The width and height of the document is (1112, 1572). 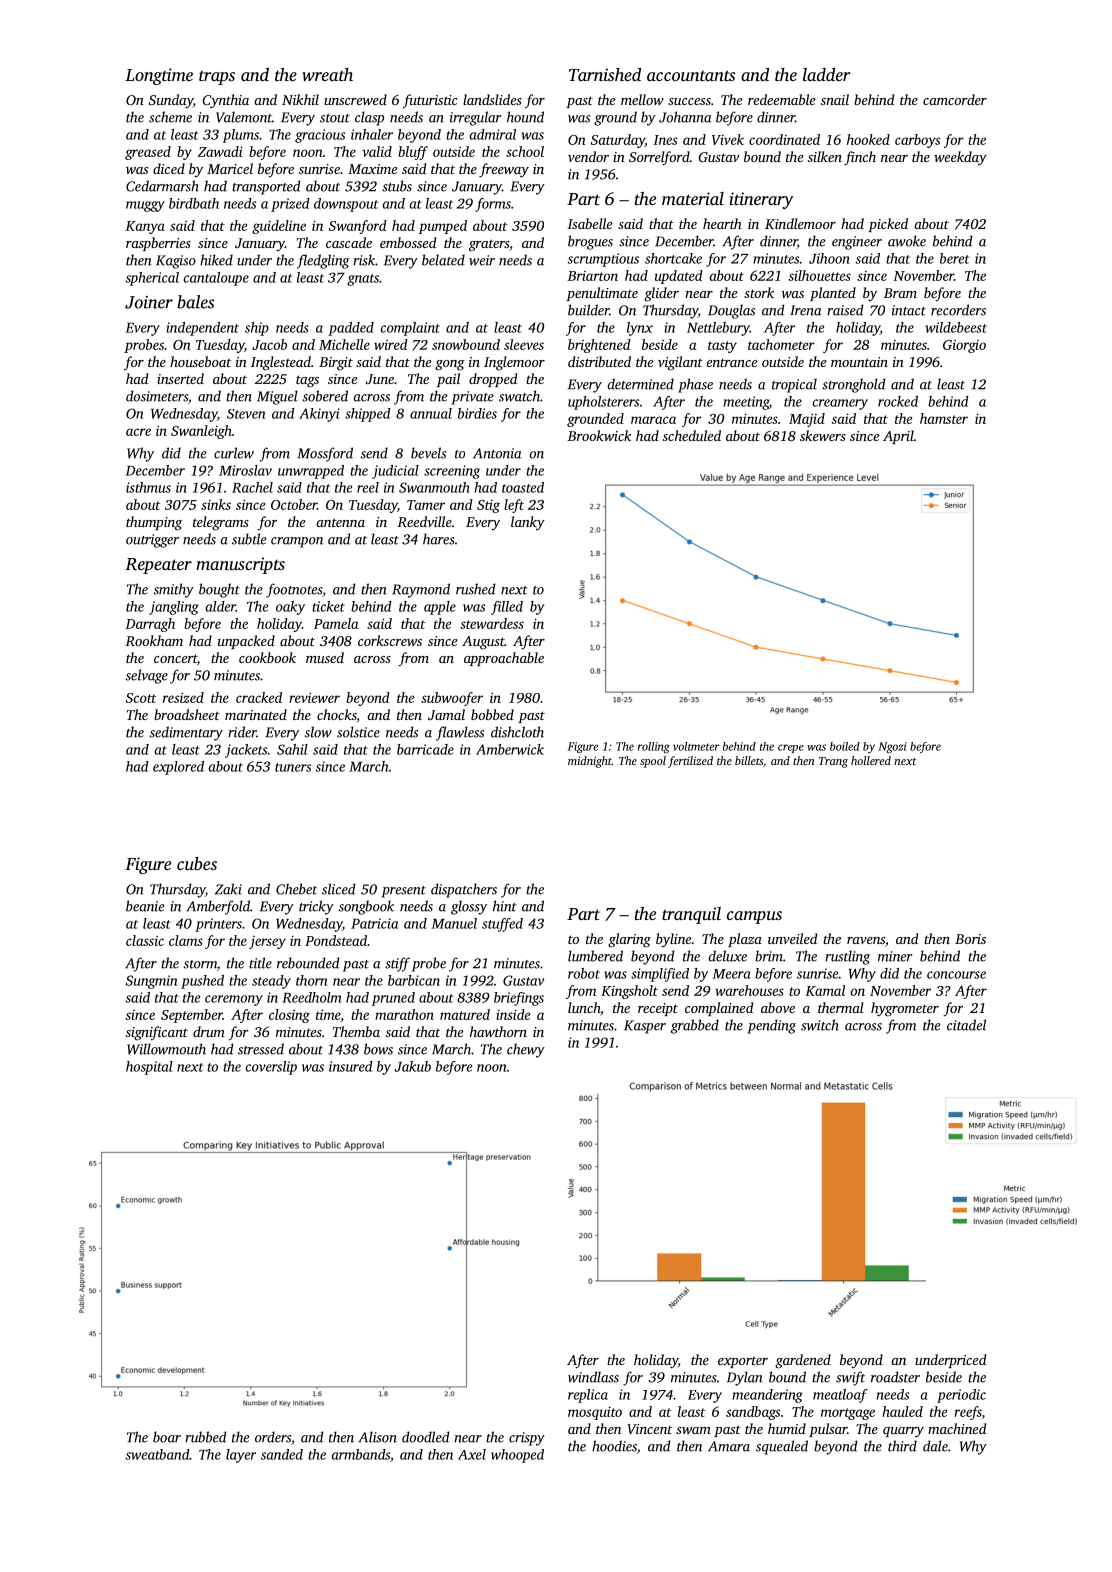 What do you see at coordinates (217, 78) in the document?
I see `traps` at bounding box center [217, 78].
